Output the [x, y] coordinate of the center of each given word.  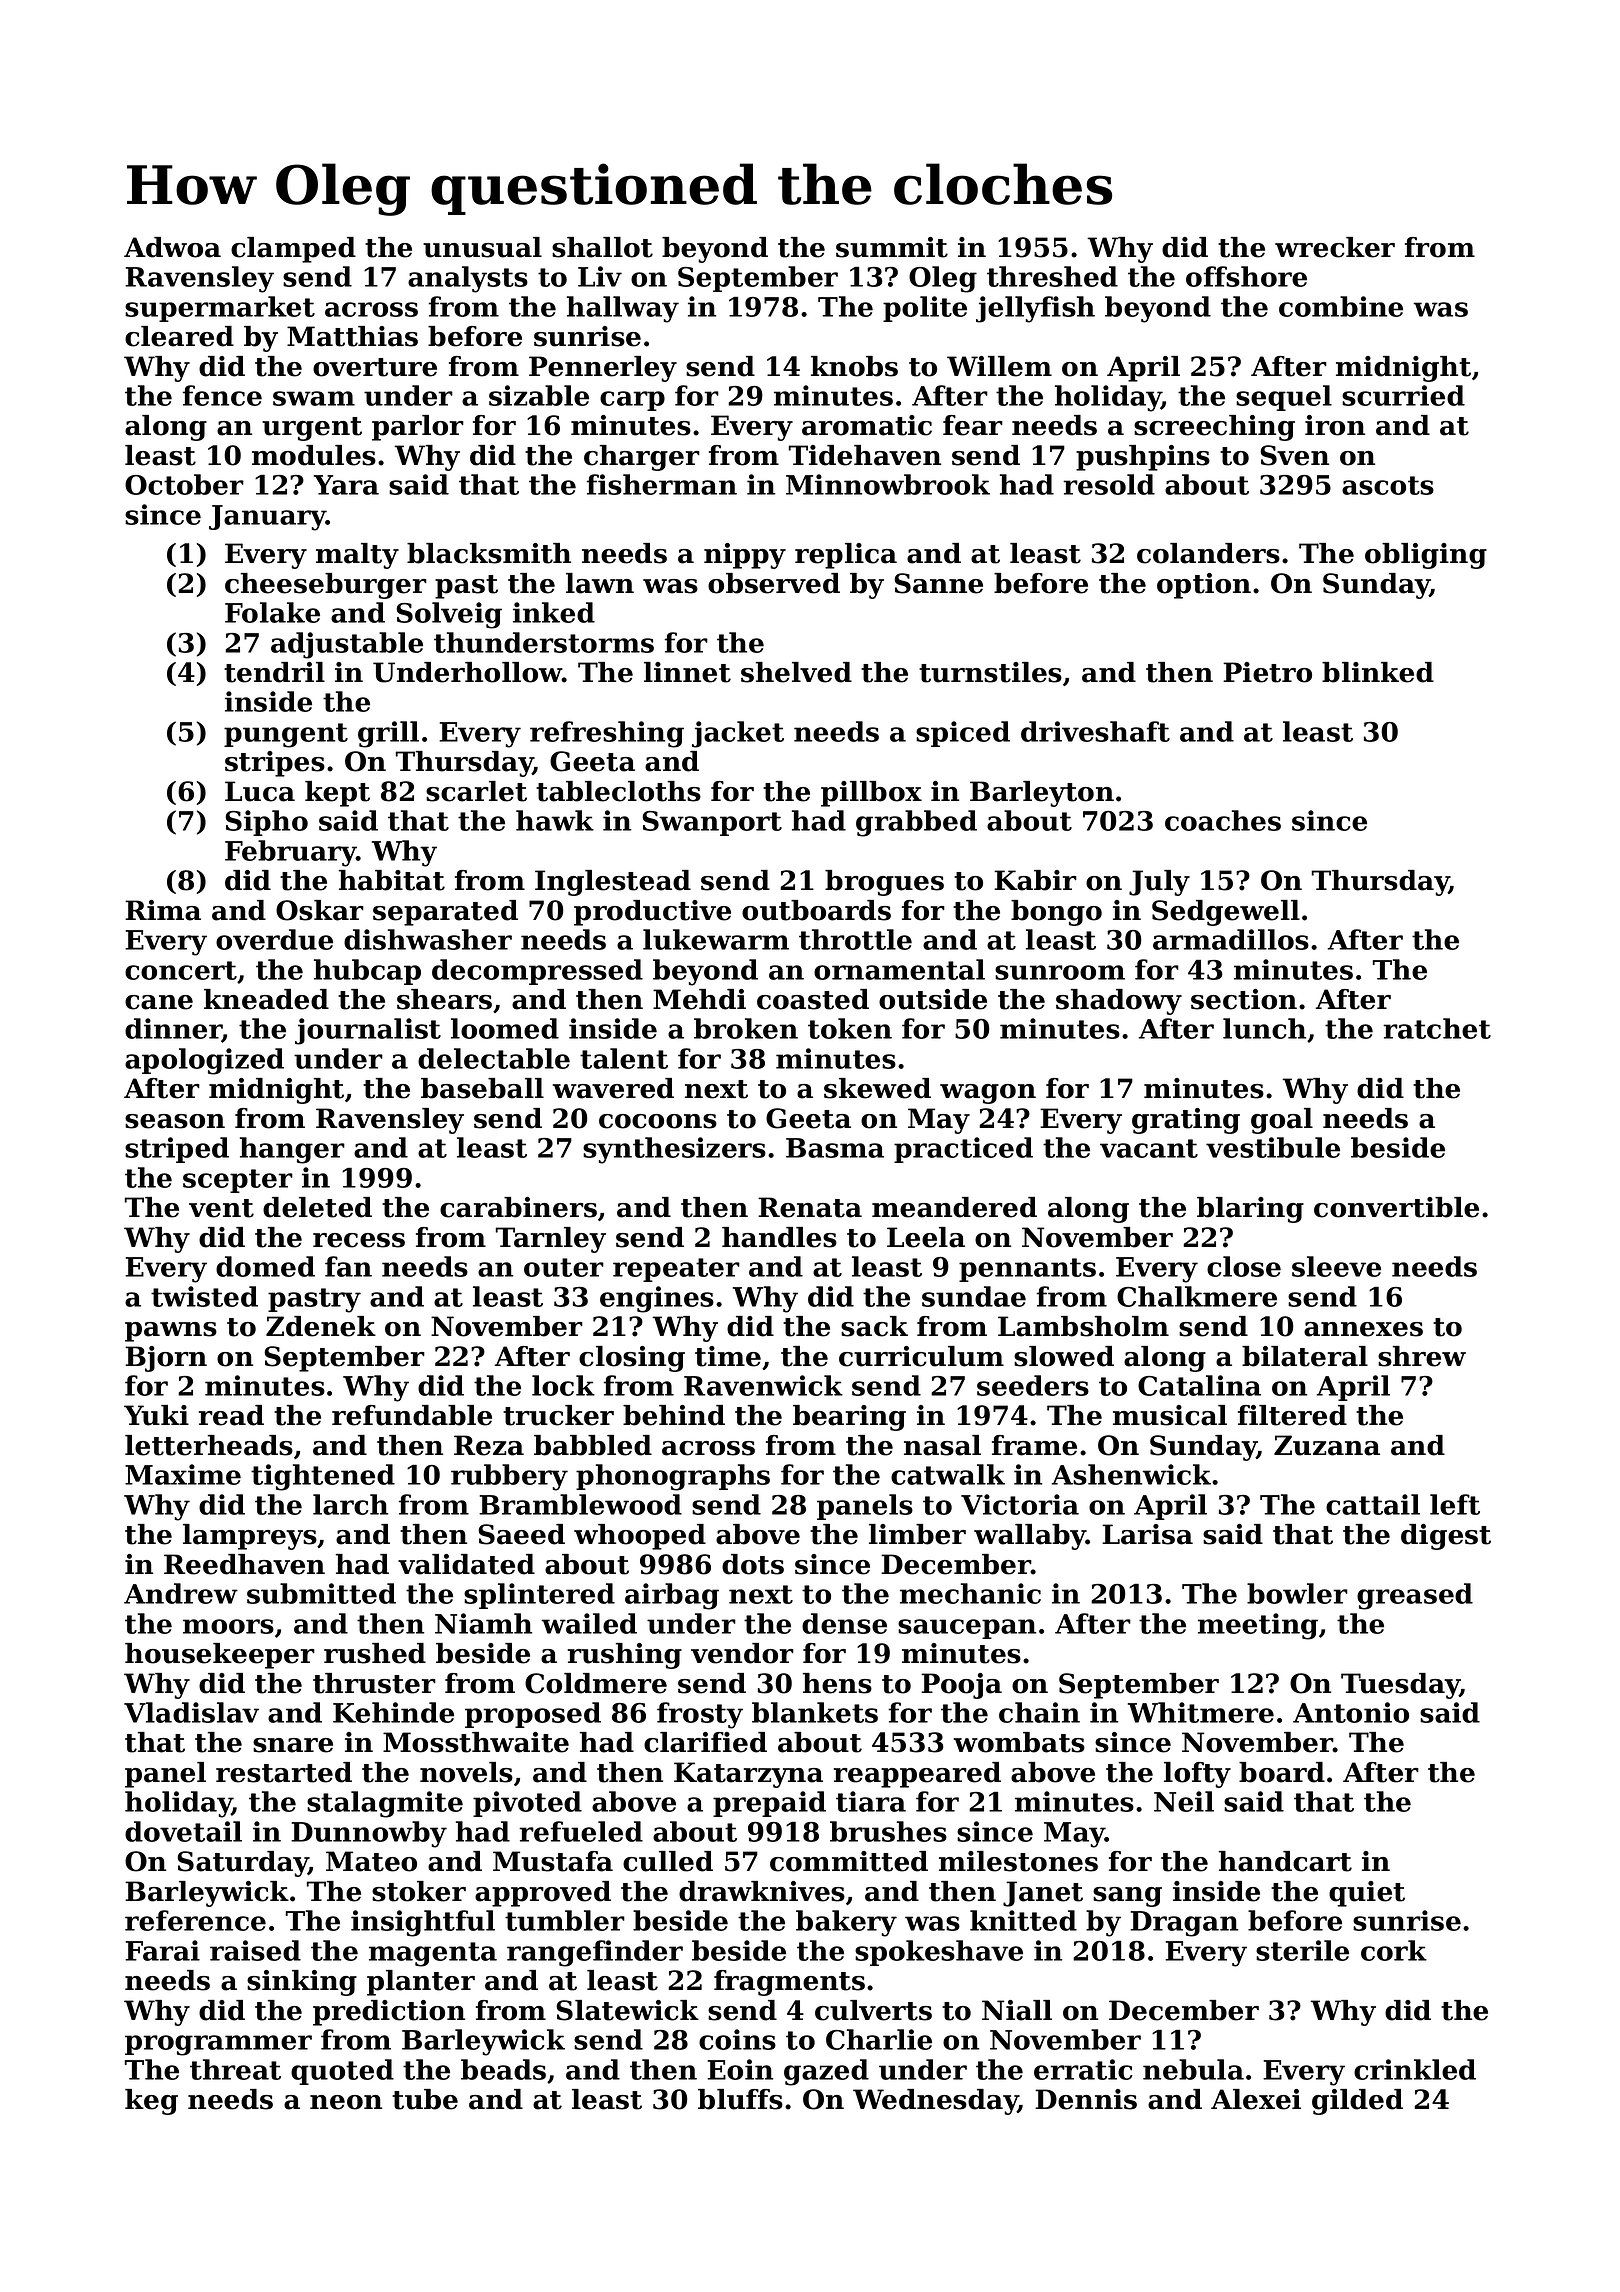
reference [195, 1920]
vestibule [1273, 1147]
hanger [292, 1150]
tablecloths [618, 791]
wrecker [1335, 247]
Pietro [1267, 672]
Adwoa [172, 247]
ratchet [1437, 1028]
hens [837, 1683]
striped [177, 1150]
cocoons [658, 1121]
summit [892, 247]
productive [652, 913]
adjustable [347, 645]
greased [1415, 1596]
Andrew [181, 1593]
